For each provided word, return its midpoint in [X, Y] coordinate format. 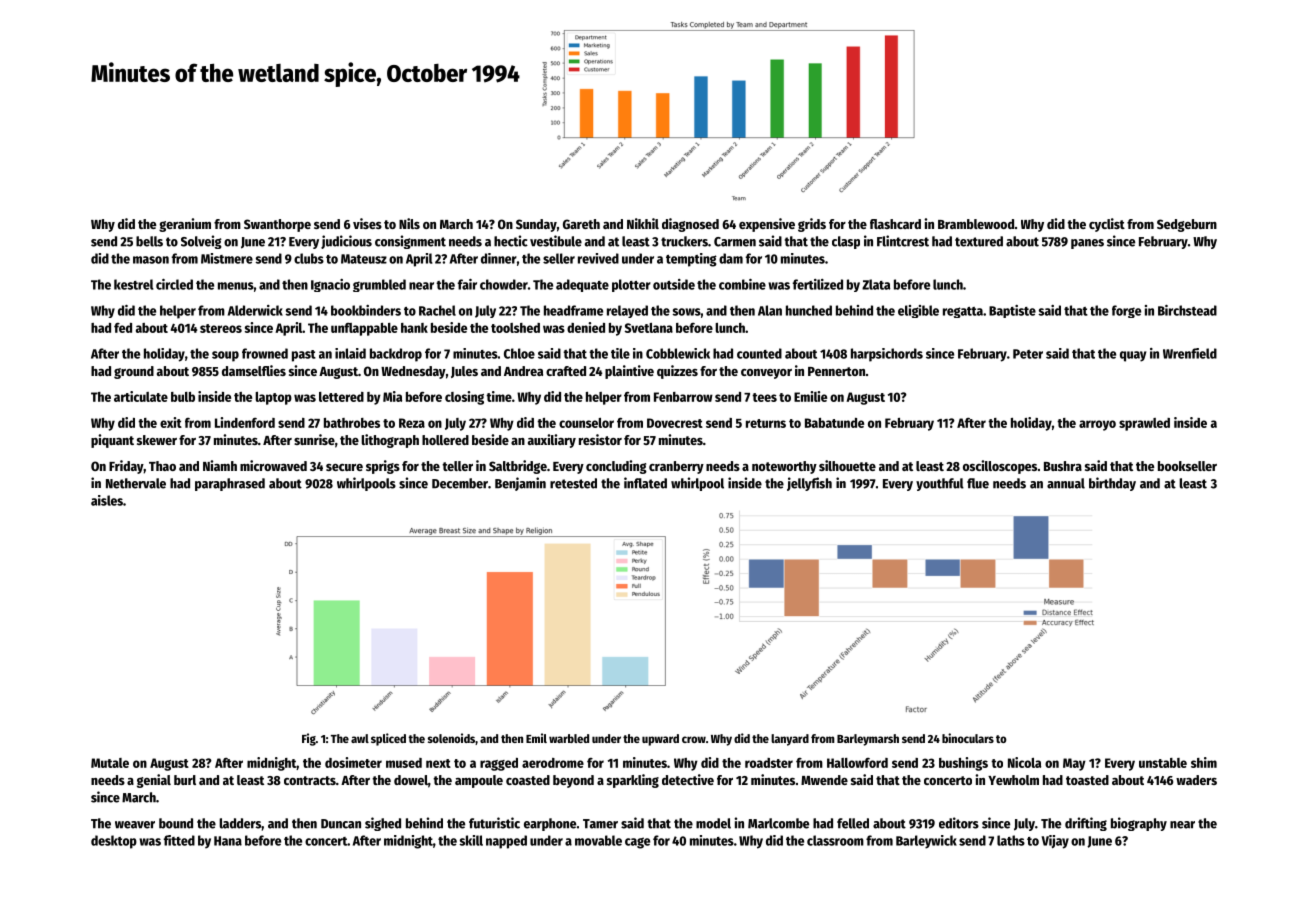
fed [123, 328]
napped [506, 842]
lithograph [390, 441]
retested [573, 483]
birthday [1112, 484]
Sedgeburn [1187, 225]
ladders [240, 823]
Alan [770, 310]
